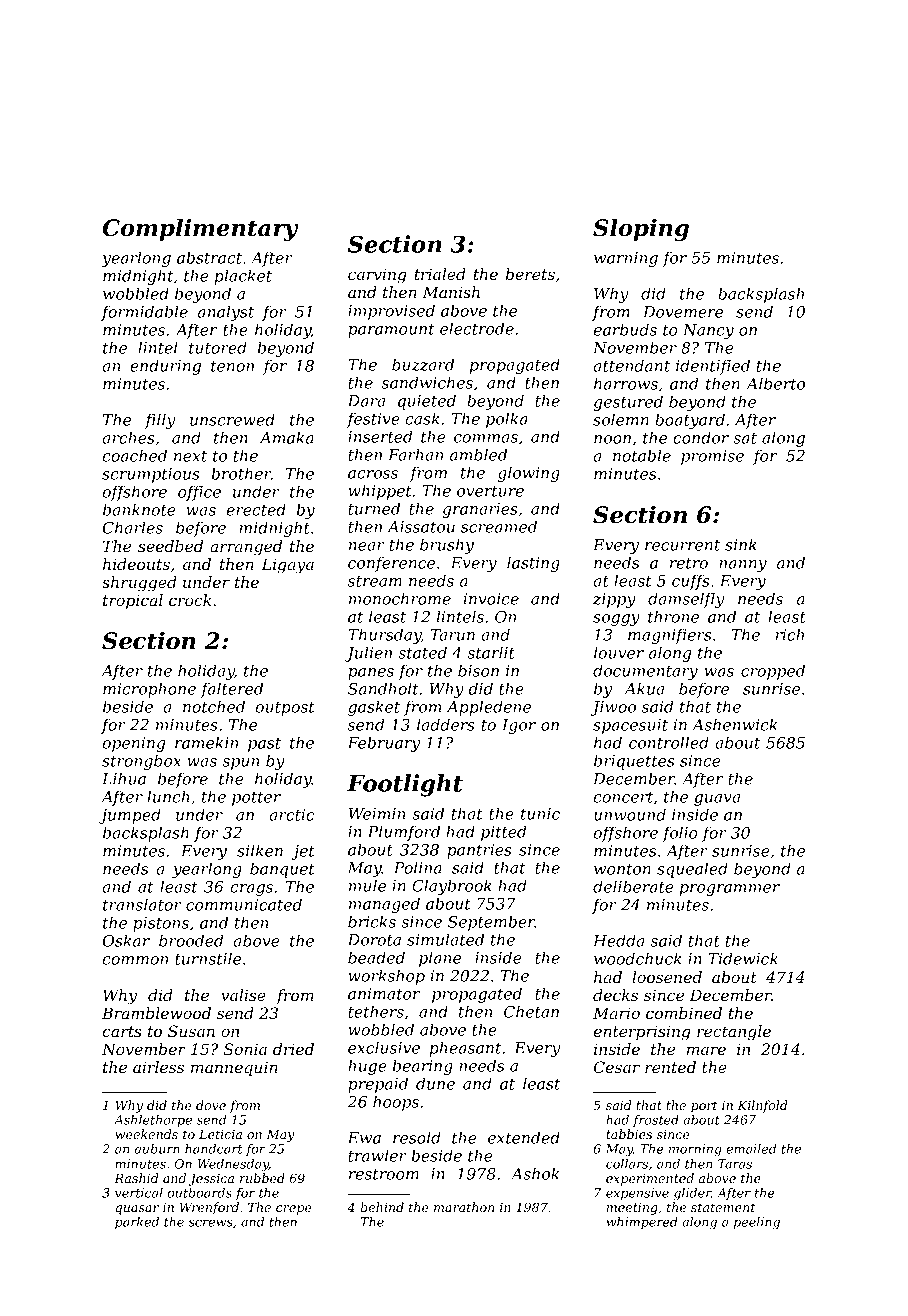  I want to click on Wednesday, so click(233, 1165).
